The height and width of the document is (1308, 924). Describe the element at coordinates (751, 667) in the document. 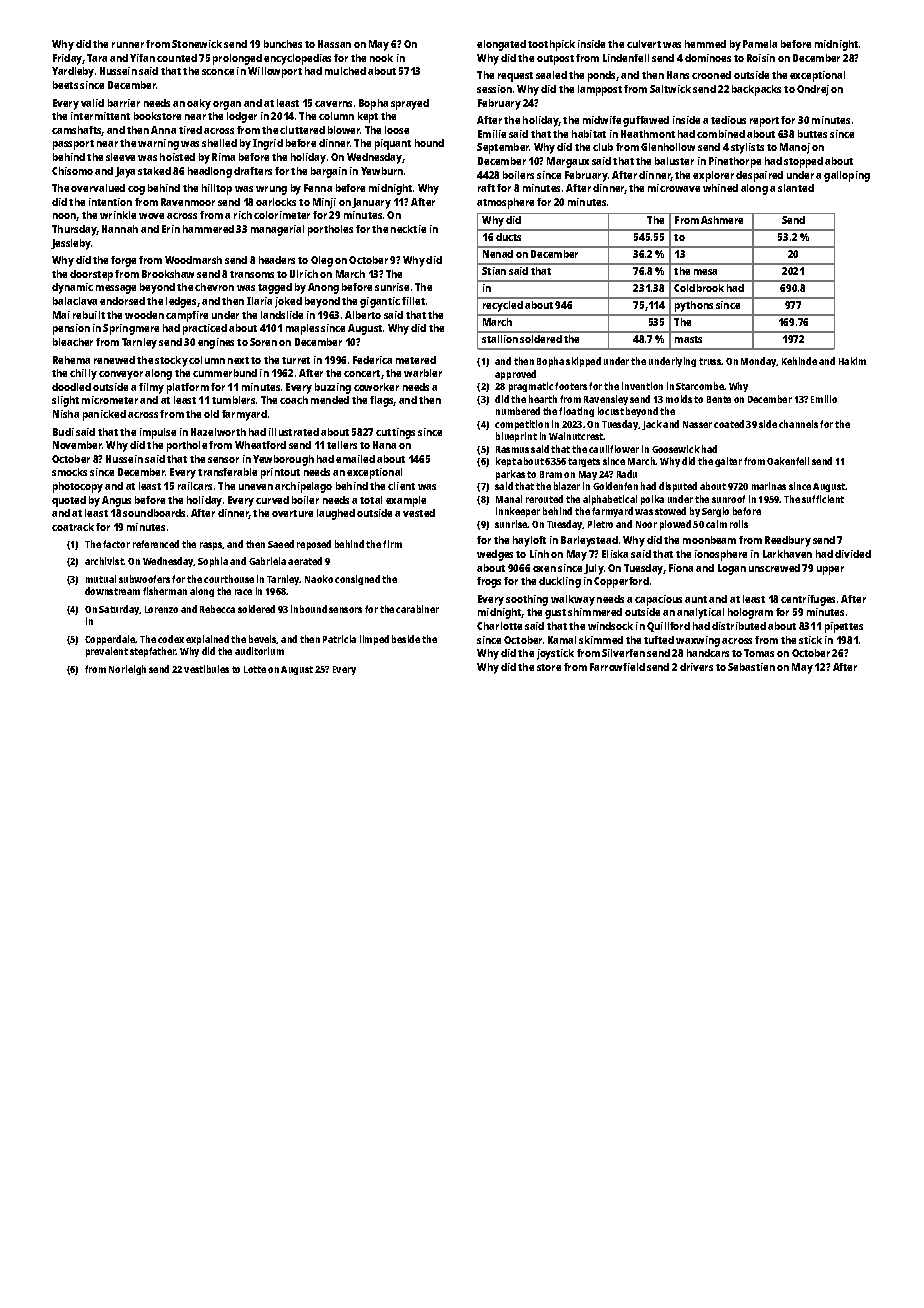

I see `Sebastien` at that location.
